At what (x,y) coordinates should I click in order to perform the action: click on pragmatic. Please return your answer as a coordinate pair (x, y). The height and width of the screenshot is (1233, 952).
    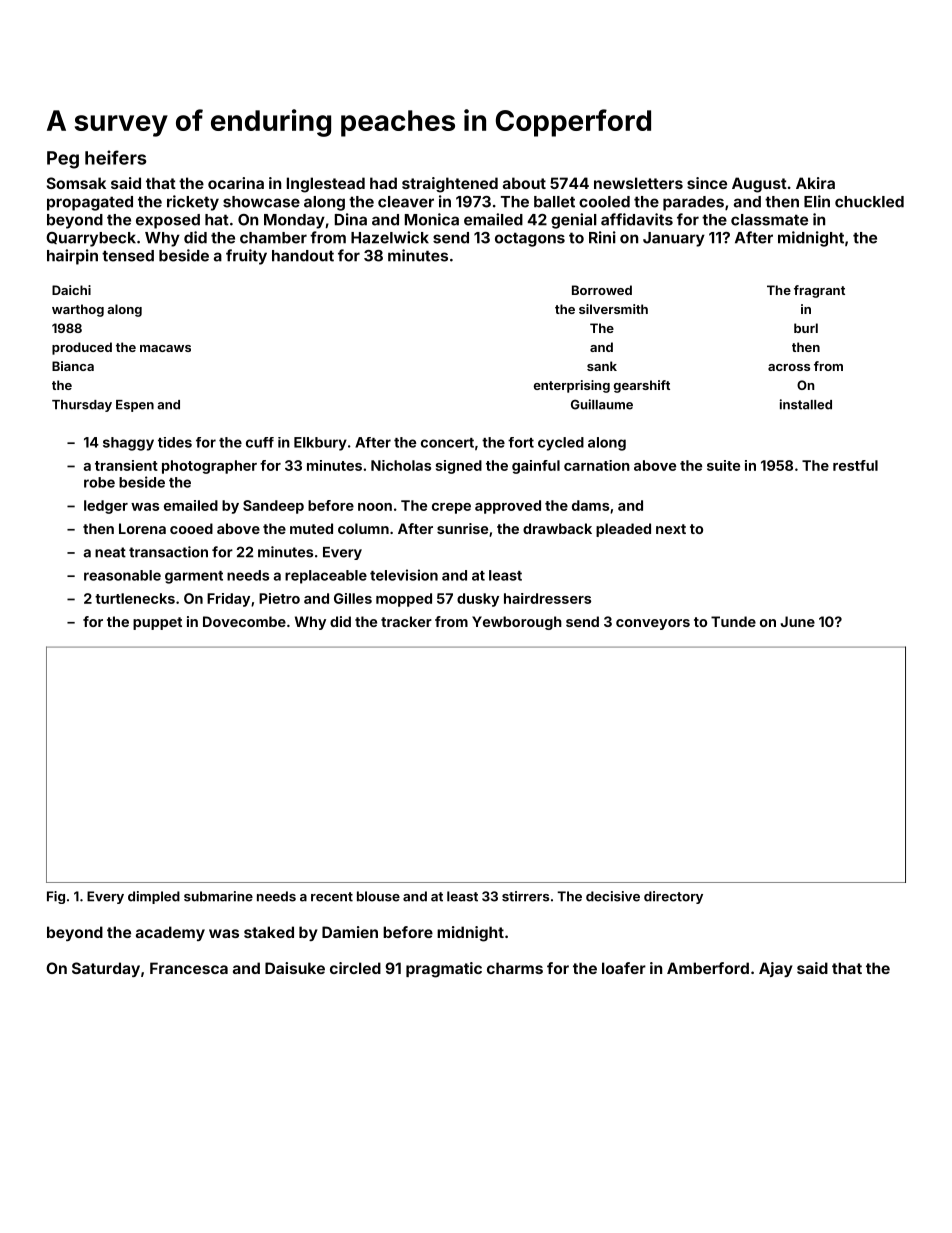
    Looking at the image, I should click on (444, 970).
